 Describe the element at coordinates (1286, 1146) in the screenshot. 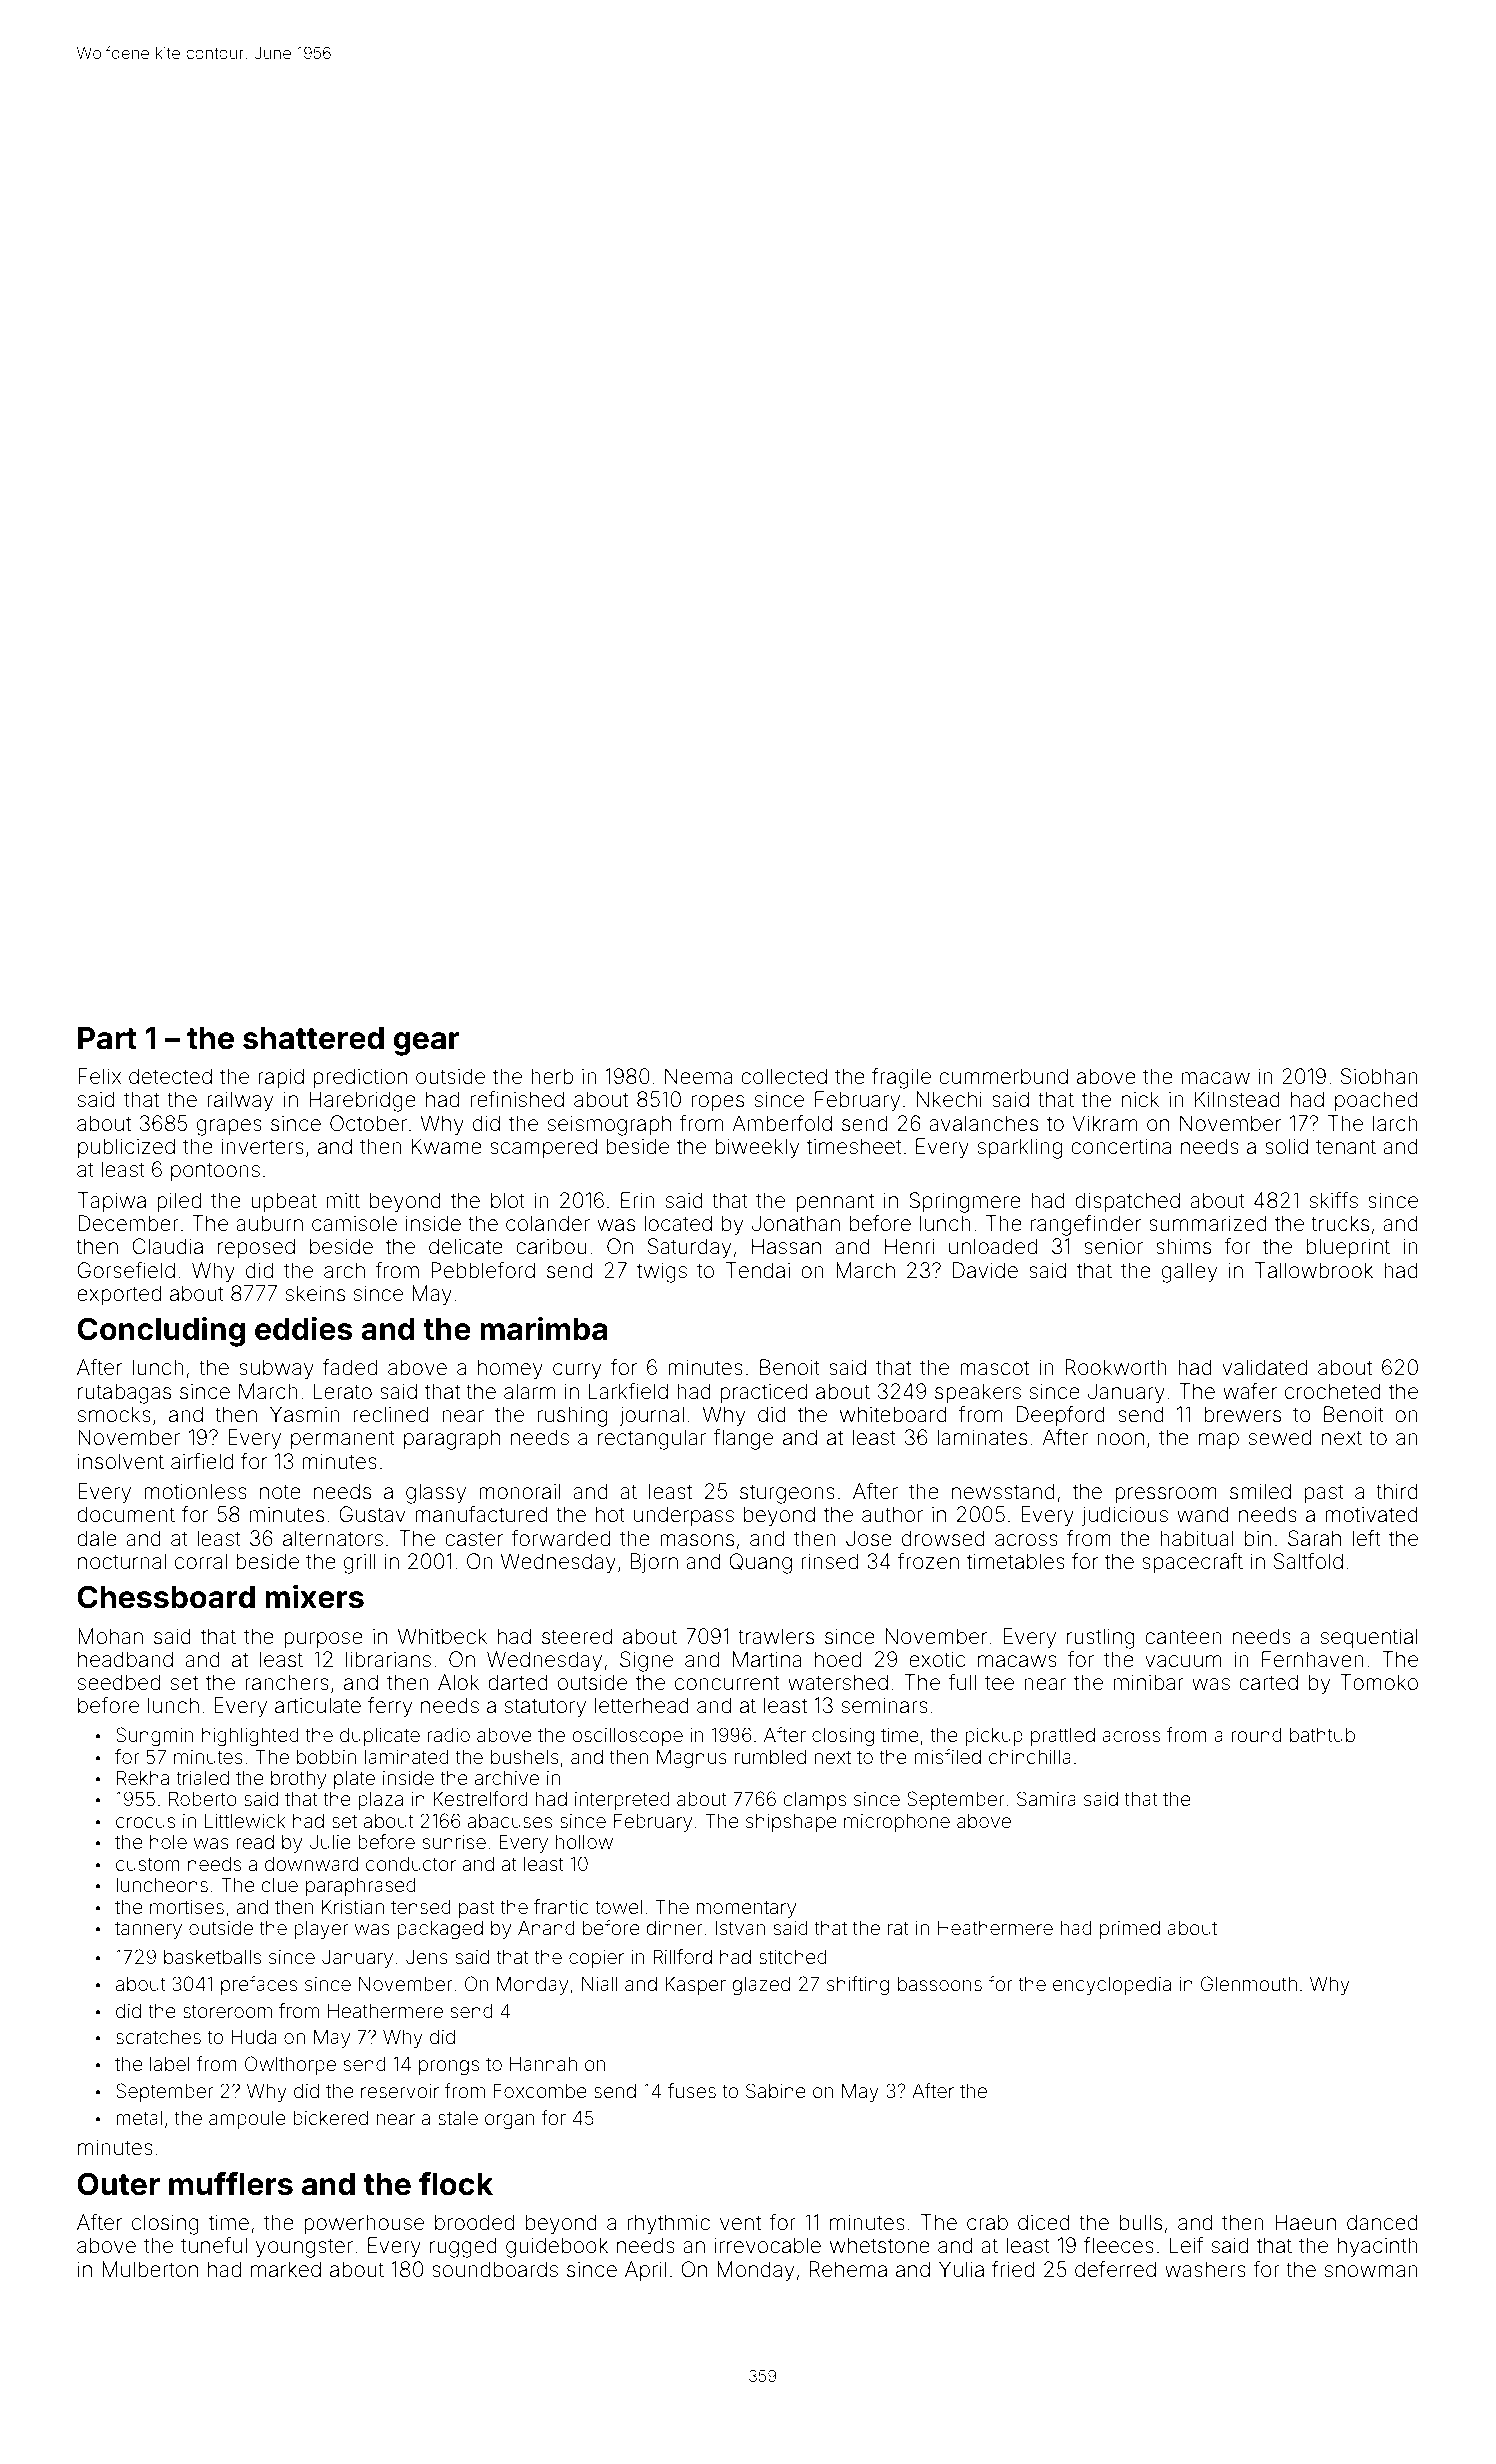

I see `solid` at that location.
